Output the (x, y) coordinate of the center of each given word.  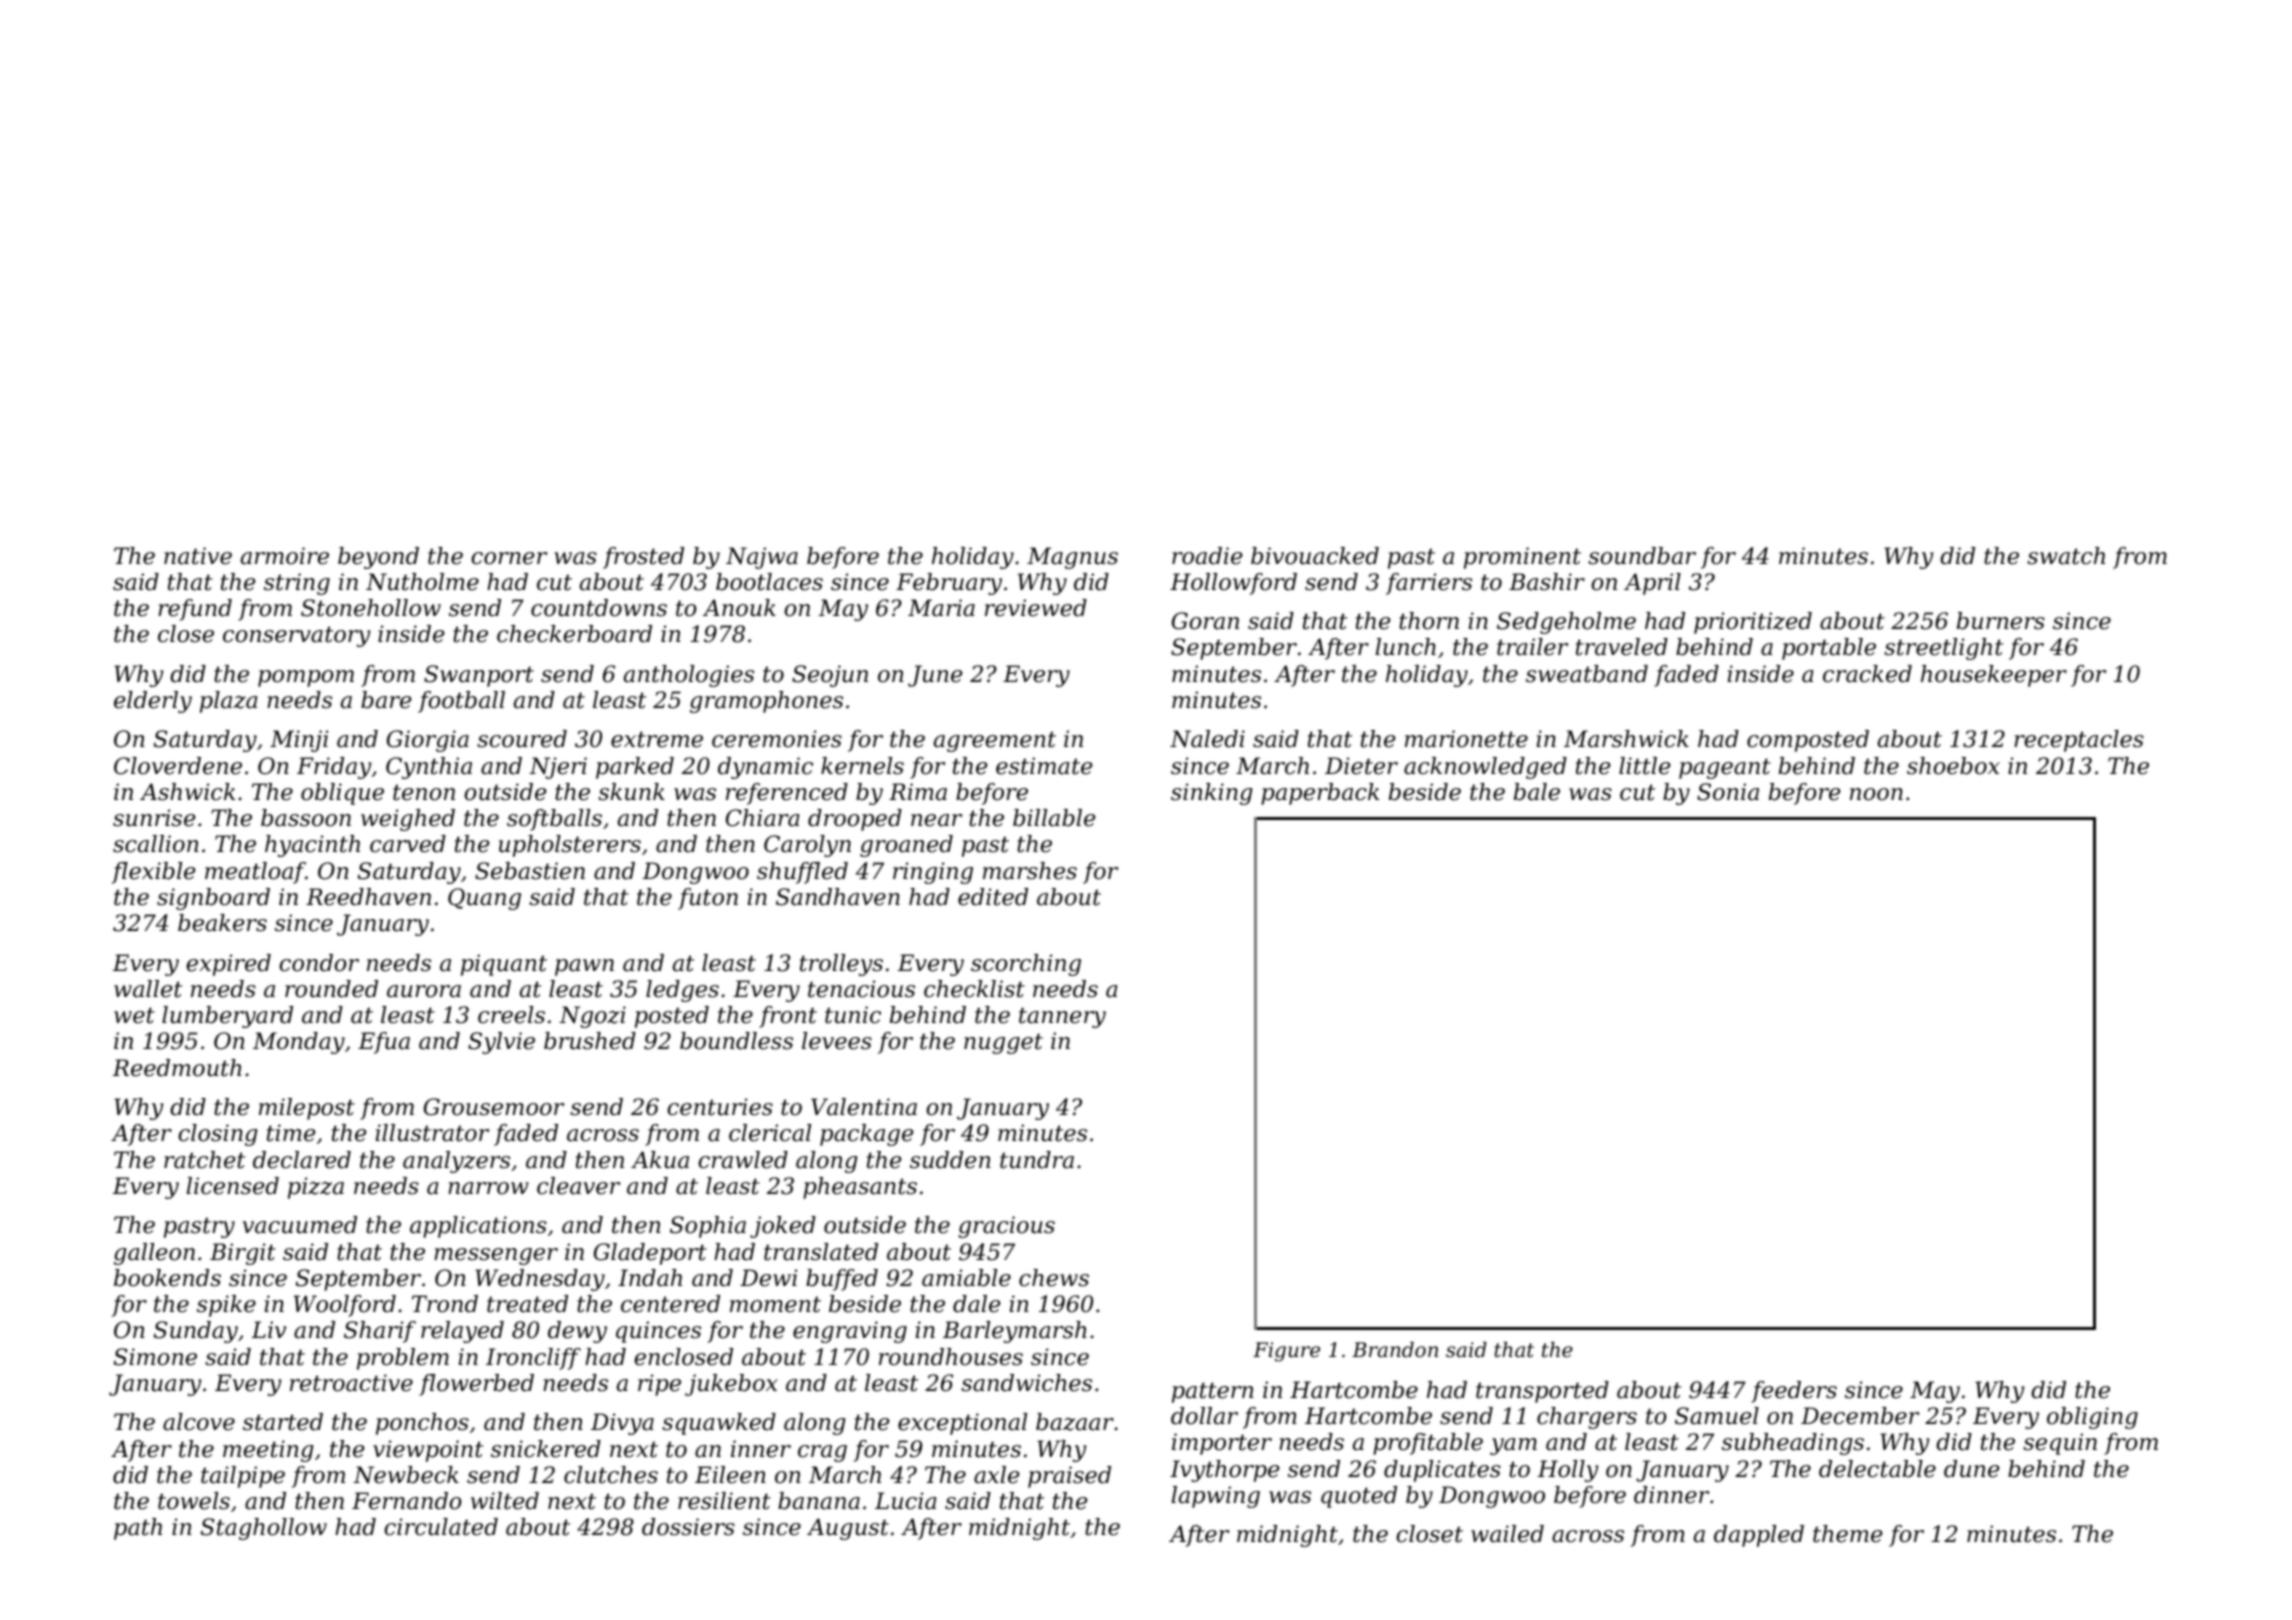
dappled (1759, 1536)
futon (708, 899)
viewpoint (428, 1451)
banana (819, 1501)
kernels (862, 766)
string (297, 584)
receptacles (2079, 741)
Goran (1205, 621)
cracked (1867, 674)
